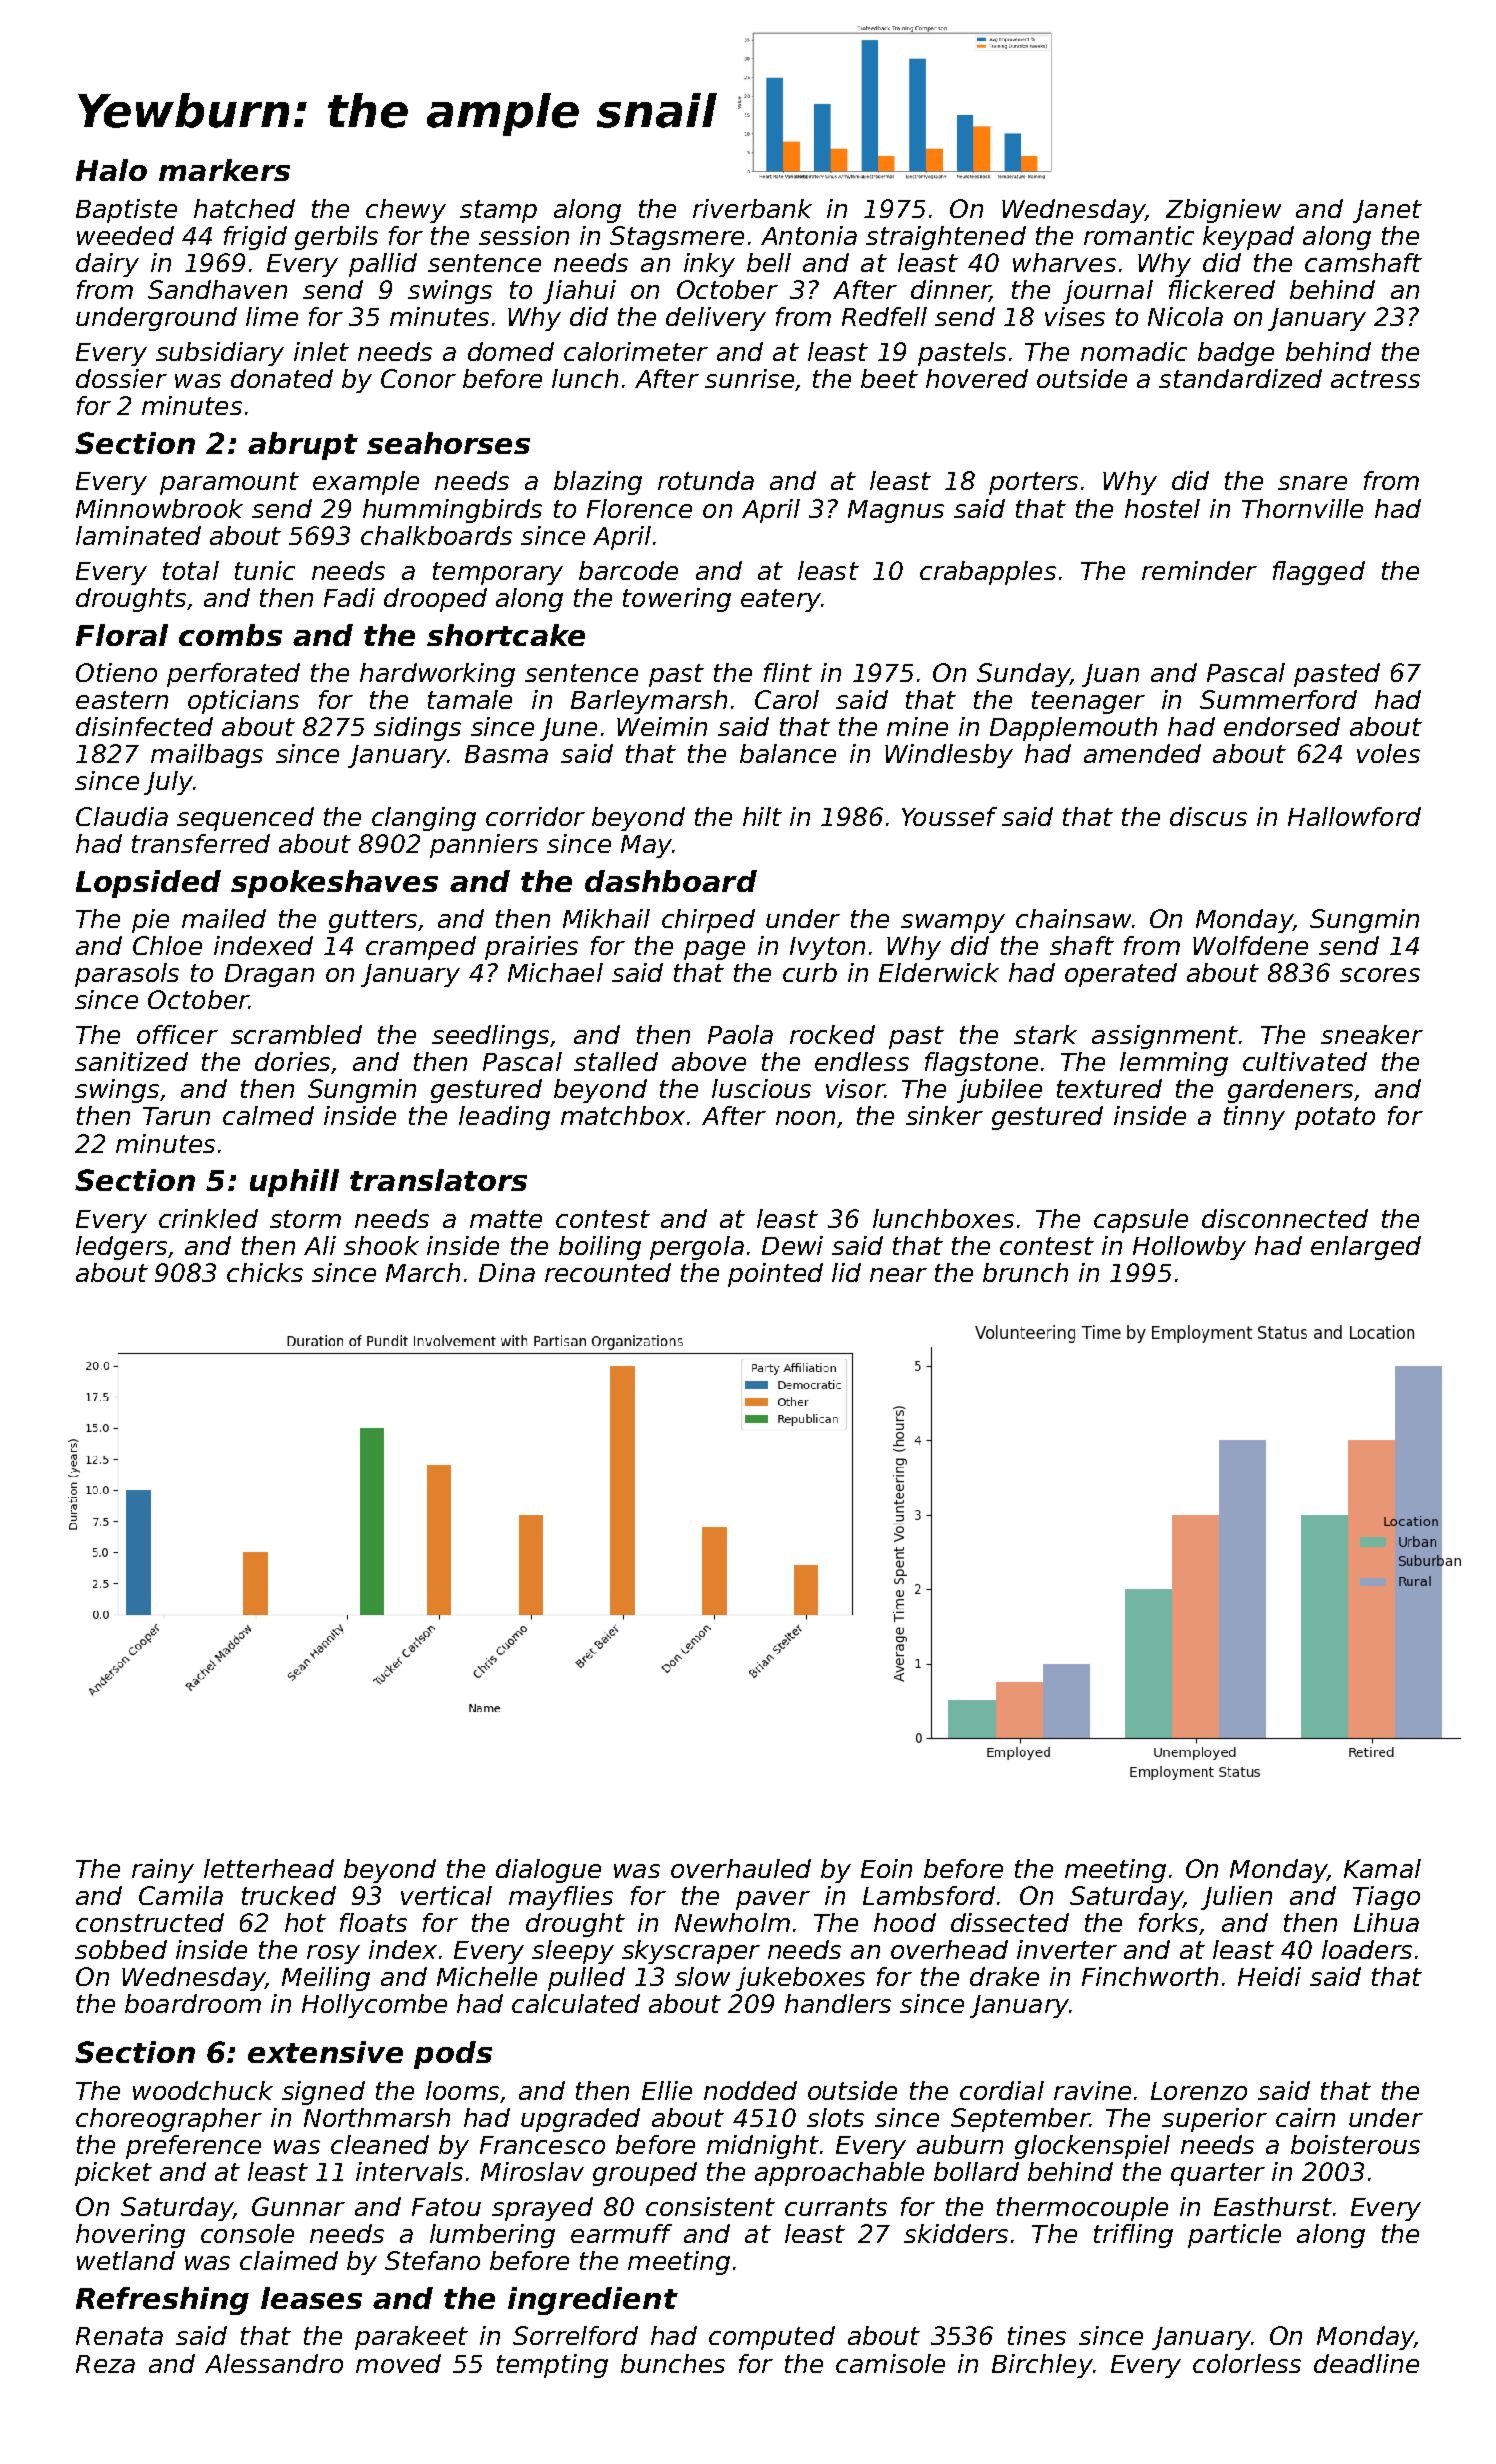 This screenshot has width=1496, height=2464. I want to click on translators, so click(438, 1180).
